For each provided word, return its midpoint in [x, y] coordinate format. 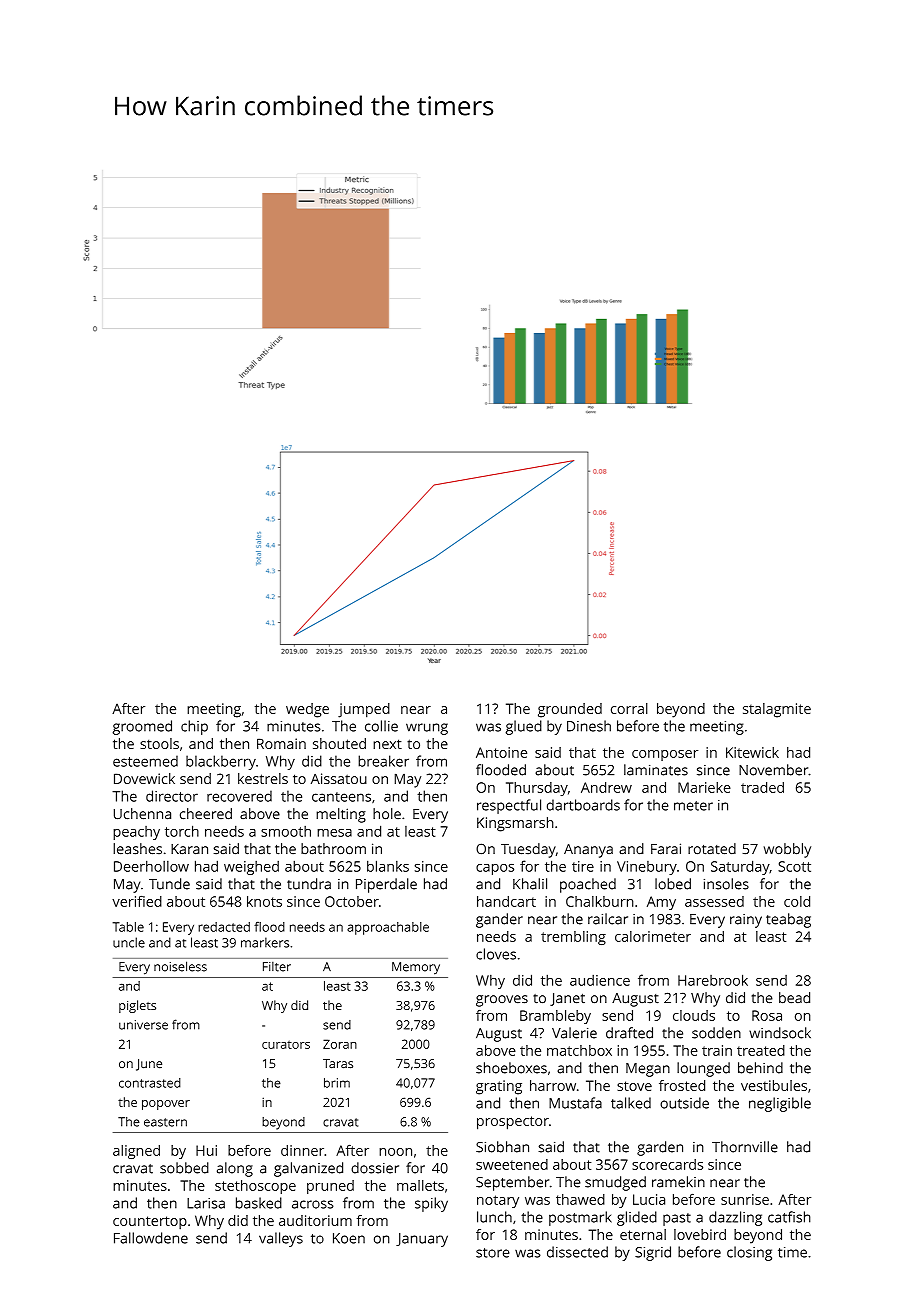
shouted [339, 743]
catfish [789, 1217]
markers [265, 942]
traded [762, 787]
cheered [206, 814]
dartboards [583, 805]
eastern [165, 1122]
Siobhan [502, 1147]
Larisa [206, 1203]
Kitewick [752, 752]
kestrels [263, 778]
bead [794, 997]
